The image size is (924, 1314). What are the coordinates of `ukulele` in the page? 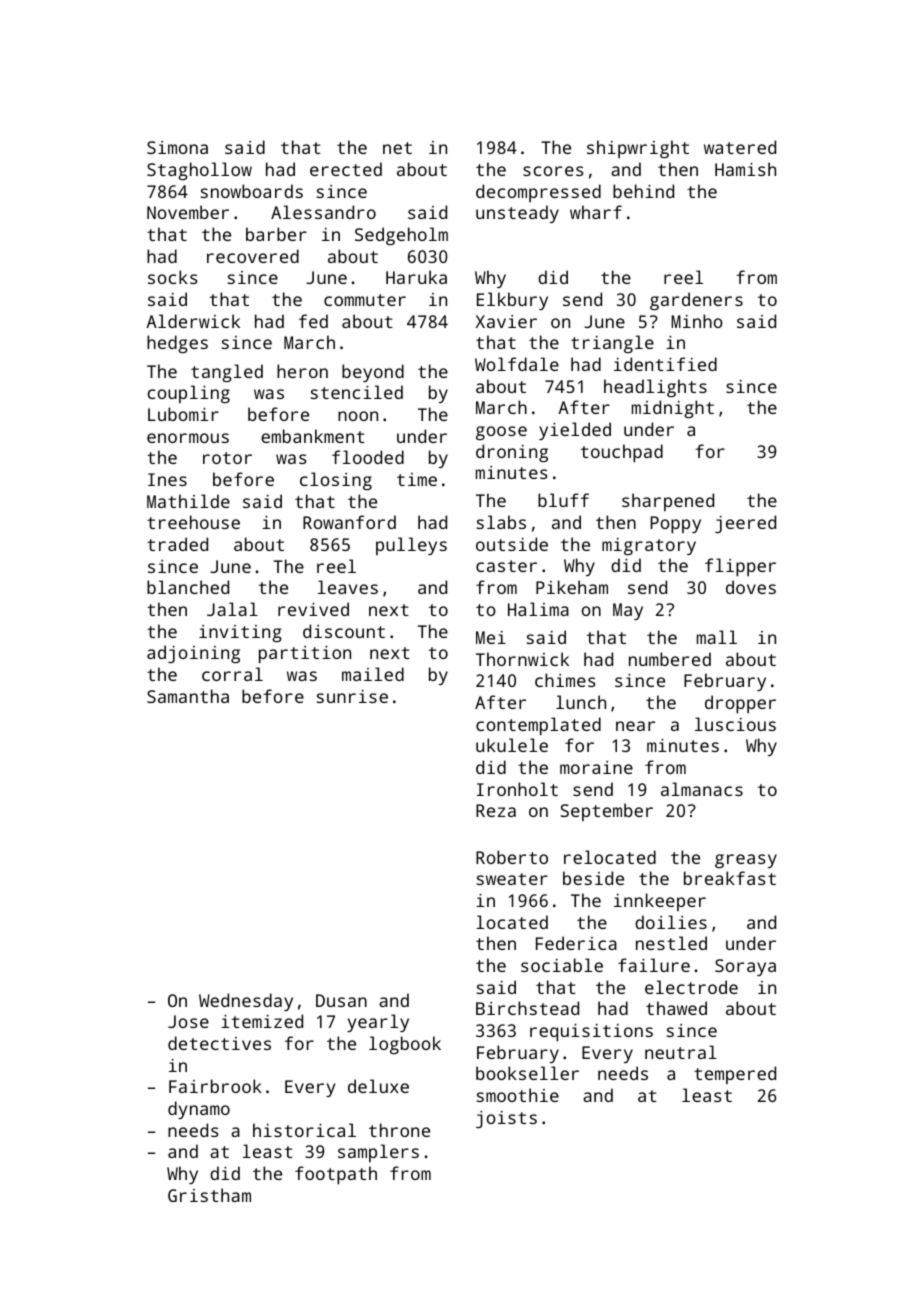 It's located at (512, 745).
